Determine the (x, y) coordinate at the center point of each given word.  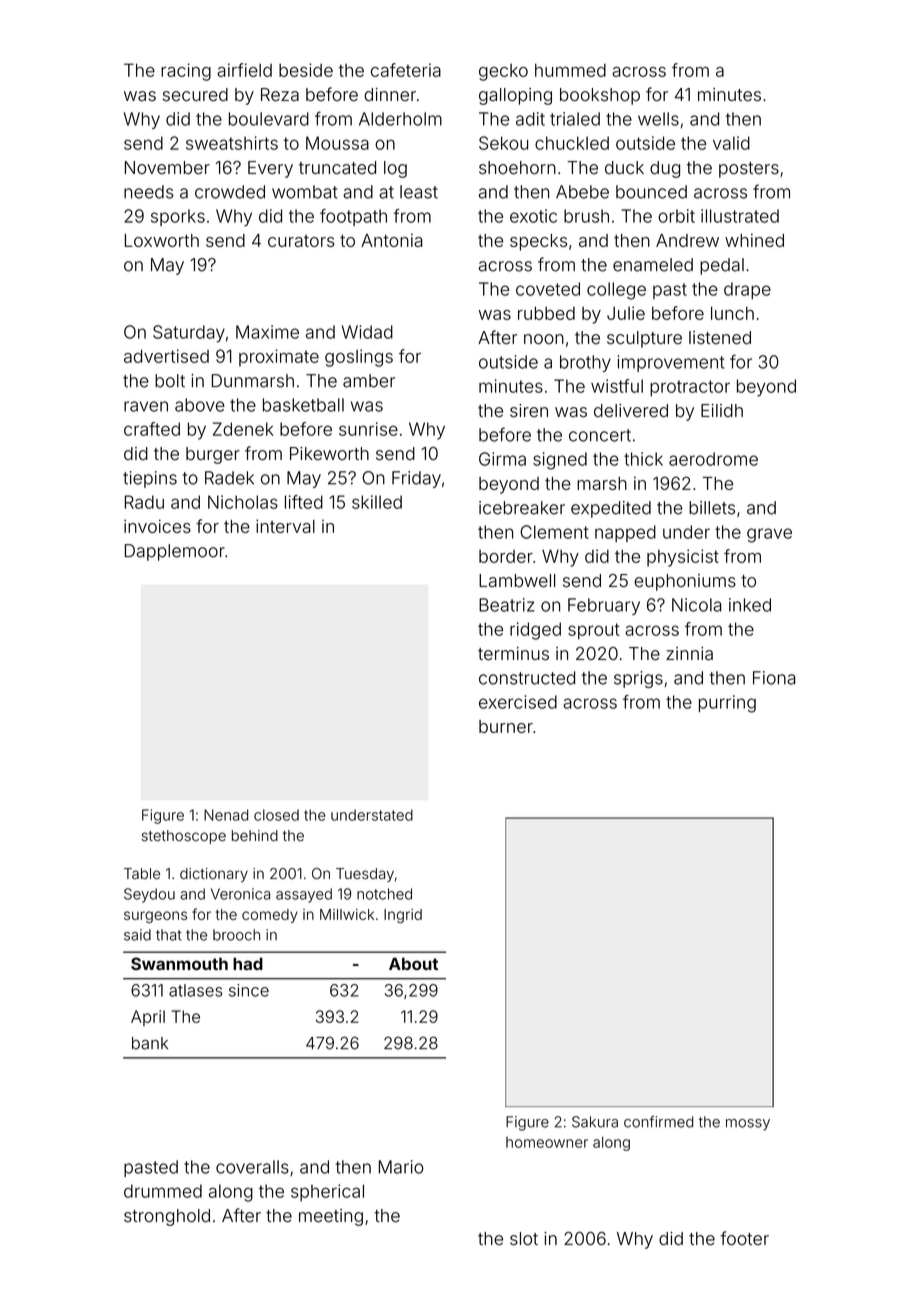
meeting (331, 1217)
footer (744, 1238)
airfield (244, 70)
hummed (570, 70)
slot (524, 1239)
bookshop (600, 96)
